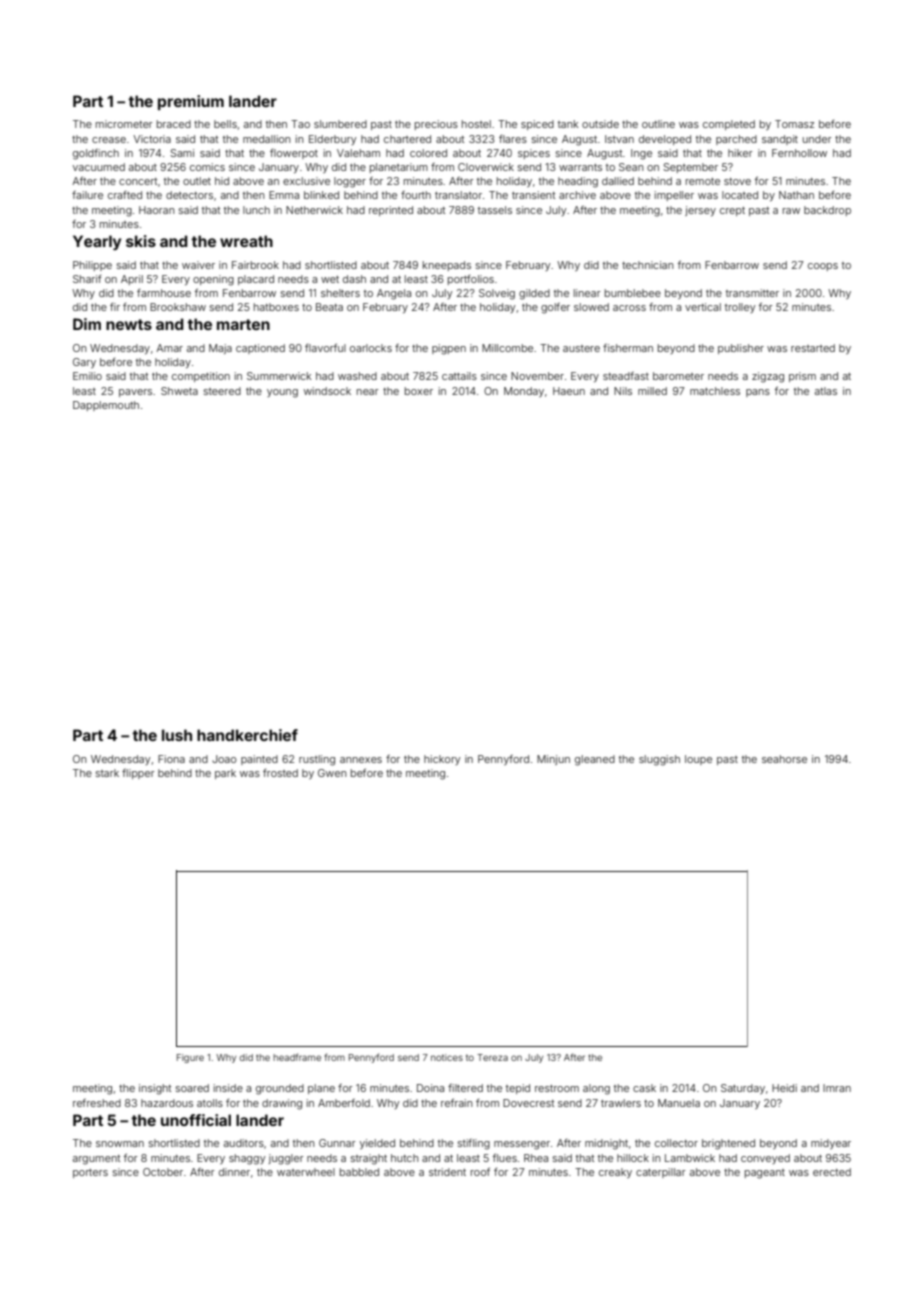 The height and width of the page is (1308, 924). Describe the element at coordinates (340, 124) in the page. I see `slumbered` at that location.
